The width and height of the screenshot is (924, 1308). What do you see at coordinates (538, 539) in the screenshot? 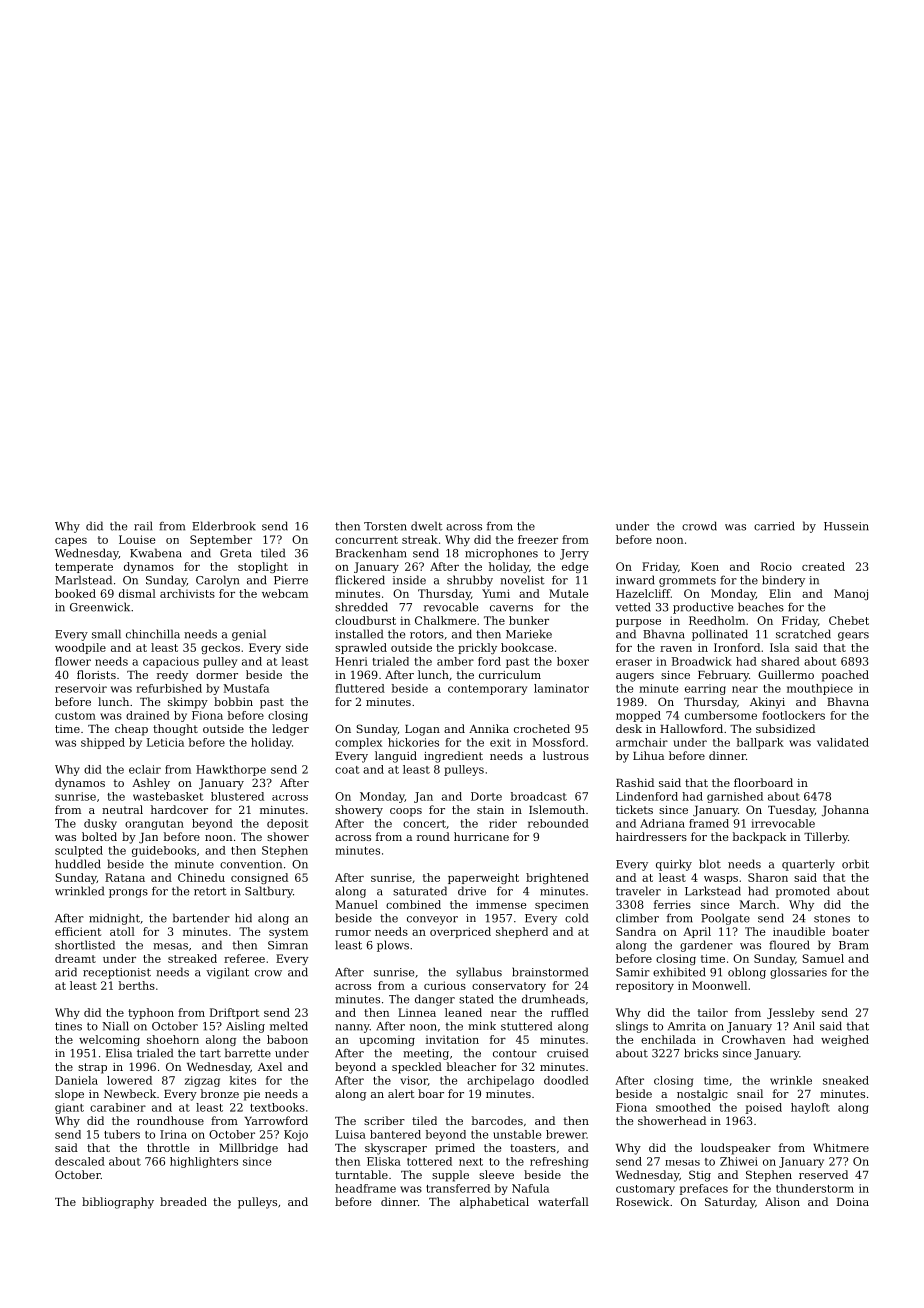
I see `freezer` at bounding box center [538, 539].
